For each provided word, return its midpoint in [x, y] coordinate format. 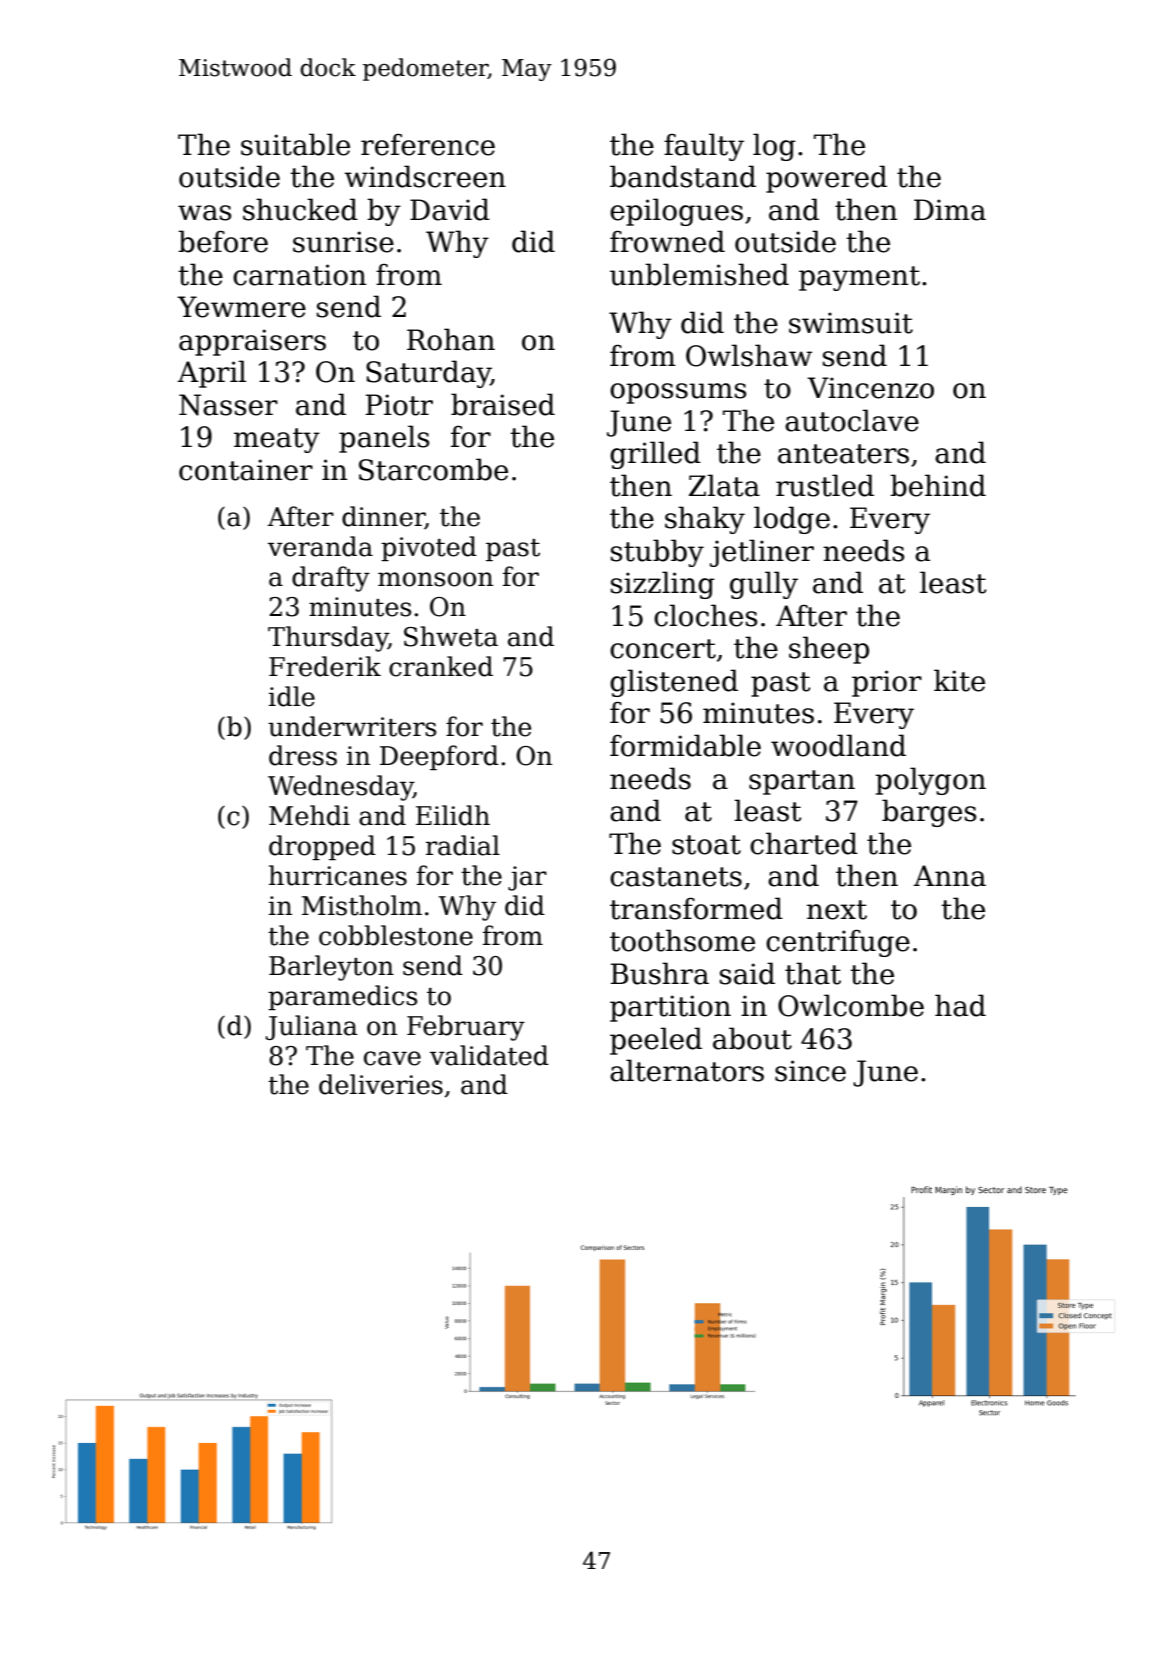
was [204, 213]
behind [938, 485]
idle [292, 696]
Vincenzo [870, 388]
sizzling [663, 585]
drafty [331, 579]
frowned [667, 241]
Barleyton [331, 968]
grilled [655, 455]
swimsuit [851, 323]
